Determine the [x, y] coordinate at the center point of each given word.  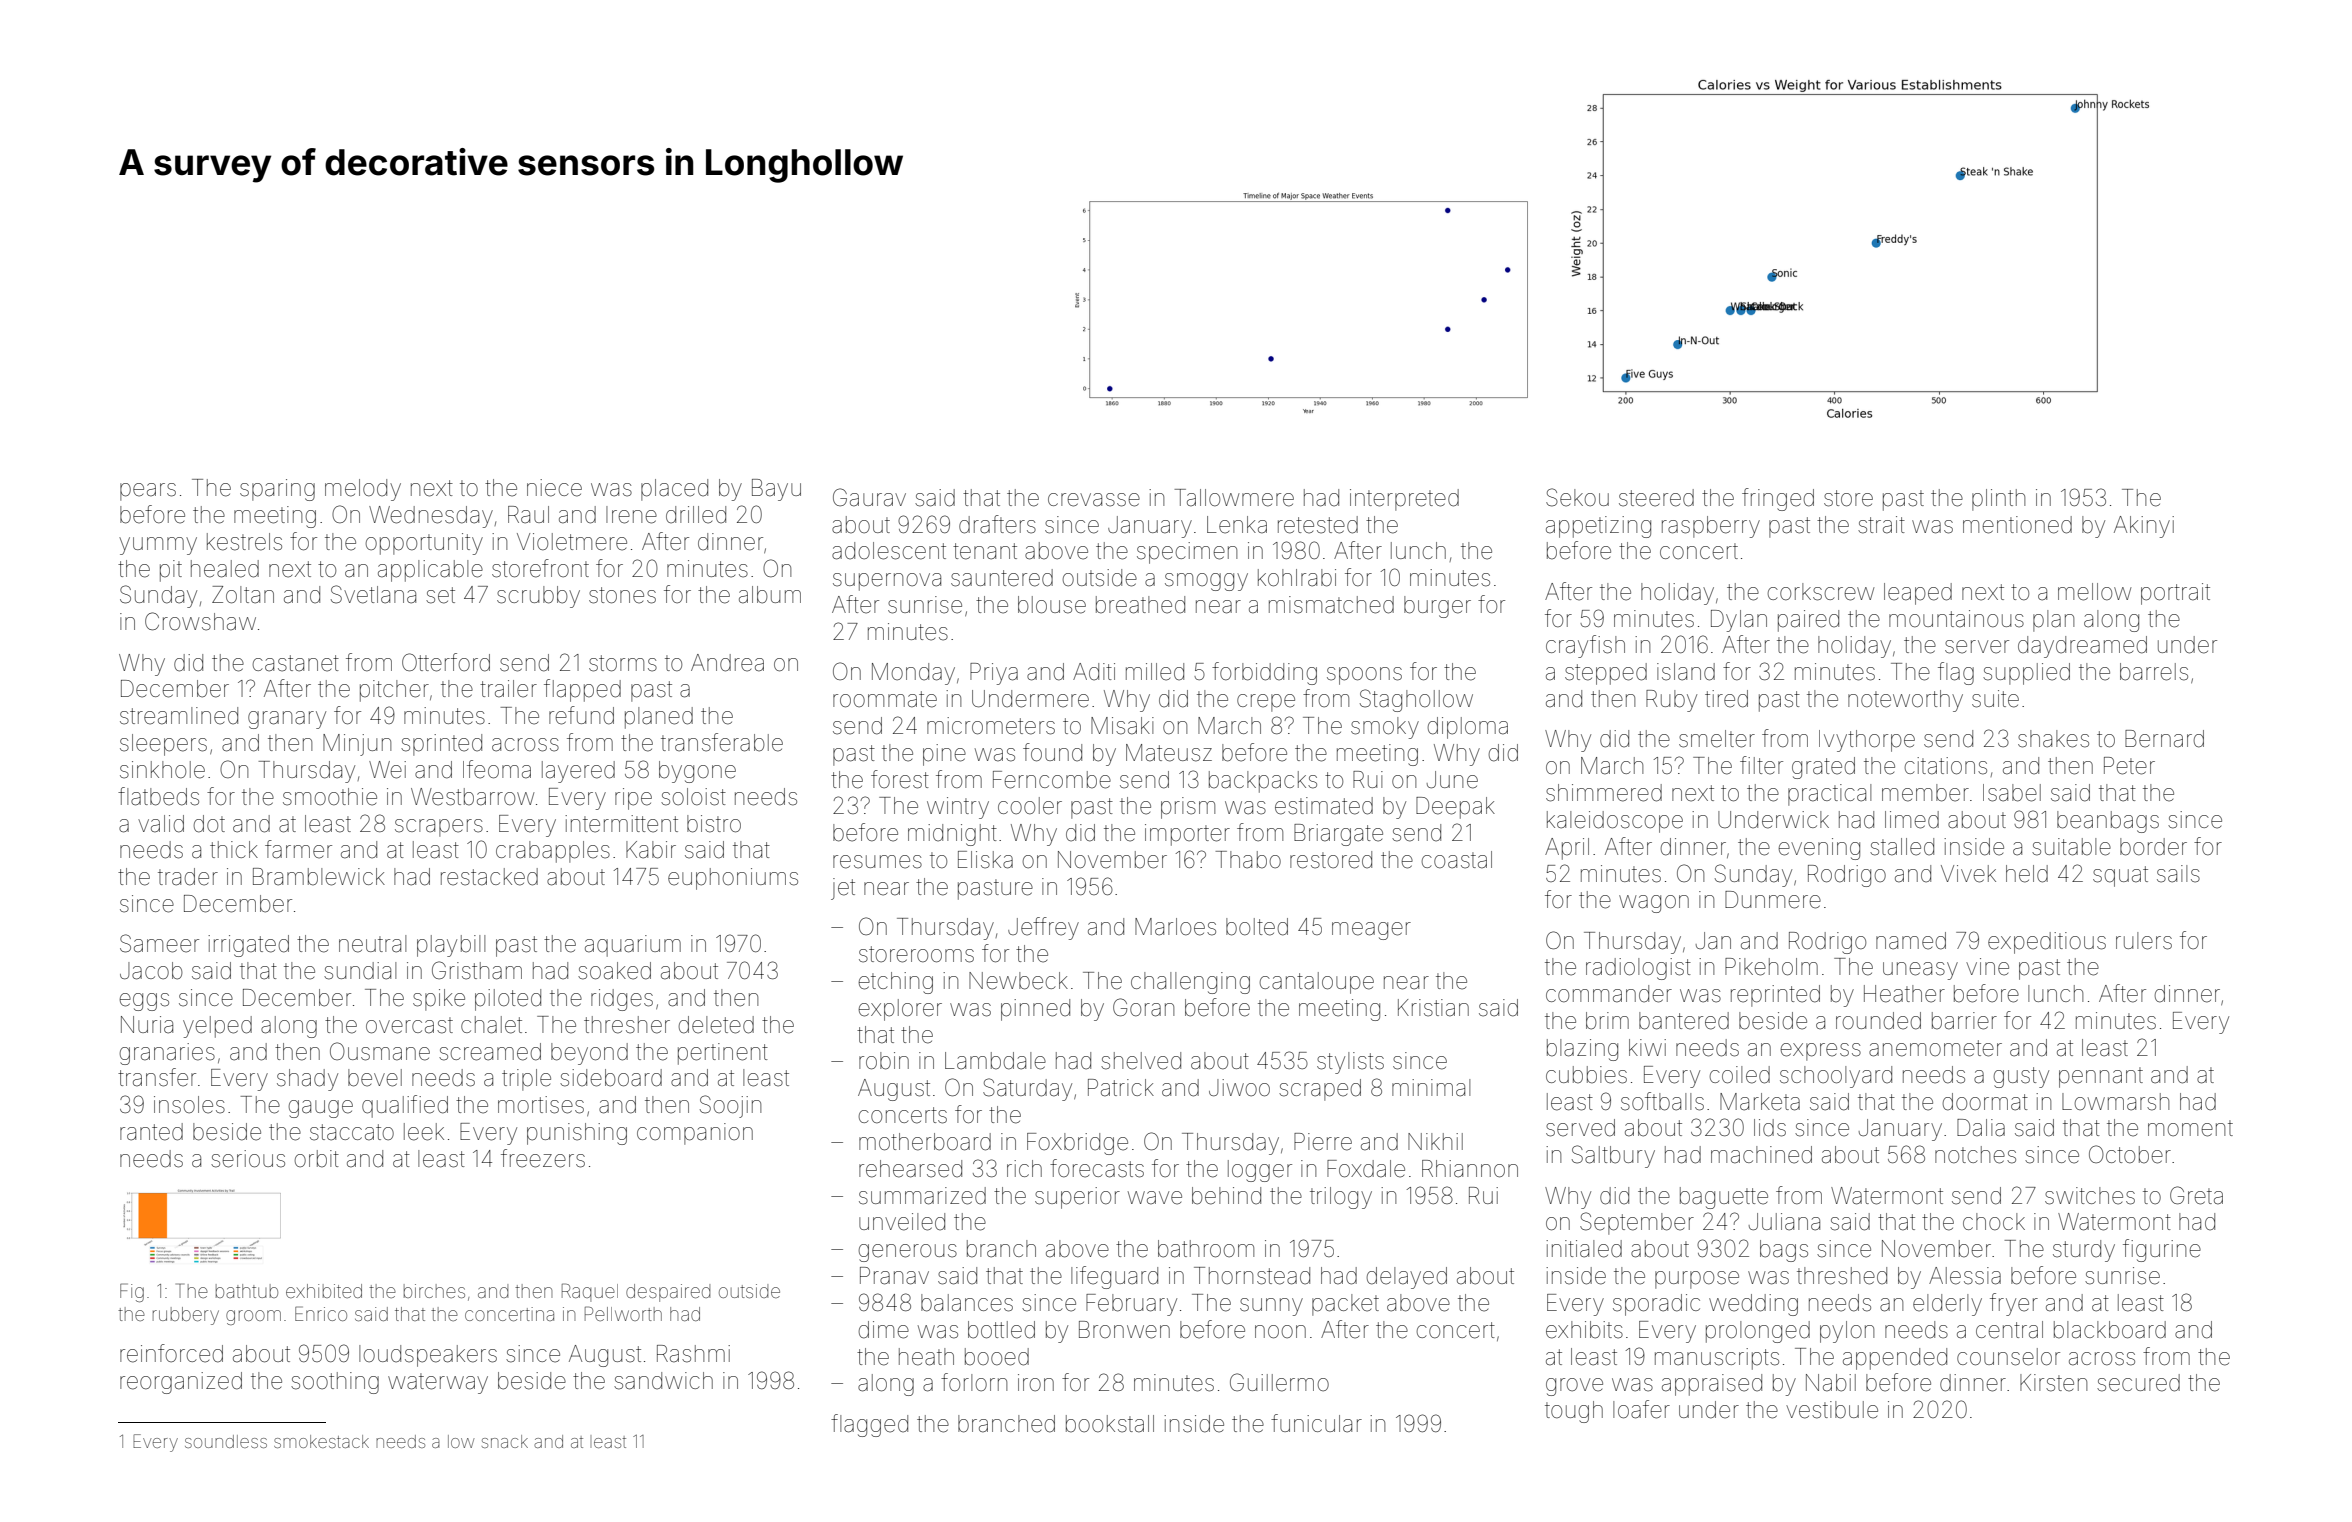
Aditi [1094, 672]
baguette [1724, 1198]
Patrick [1121, 1088]
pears [148, 492]
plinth [1998, 500]
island [1686, 672]
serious [248, 1159]
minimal [1431, 1088]
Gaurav [869, 497]
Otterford [446, 662]
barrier [1964, 1021]
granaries [167, 1054]
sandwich [663, 1381]
